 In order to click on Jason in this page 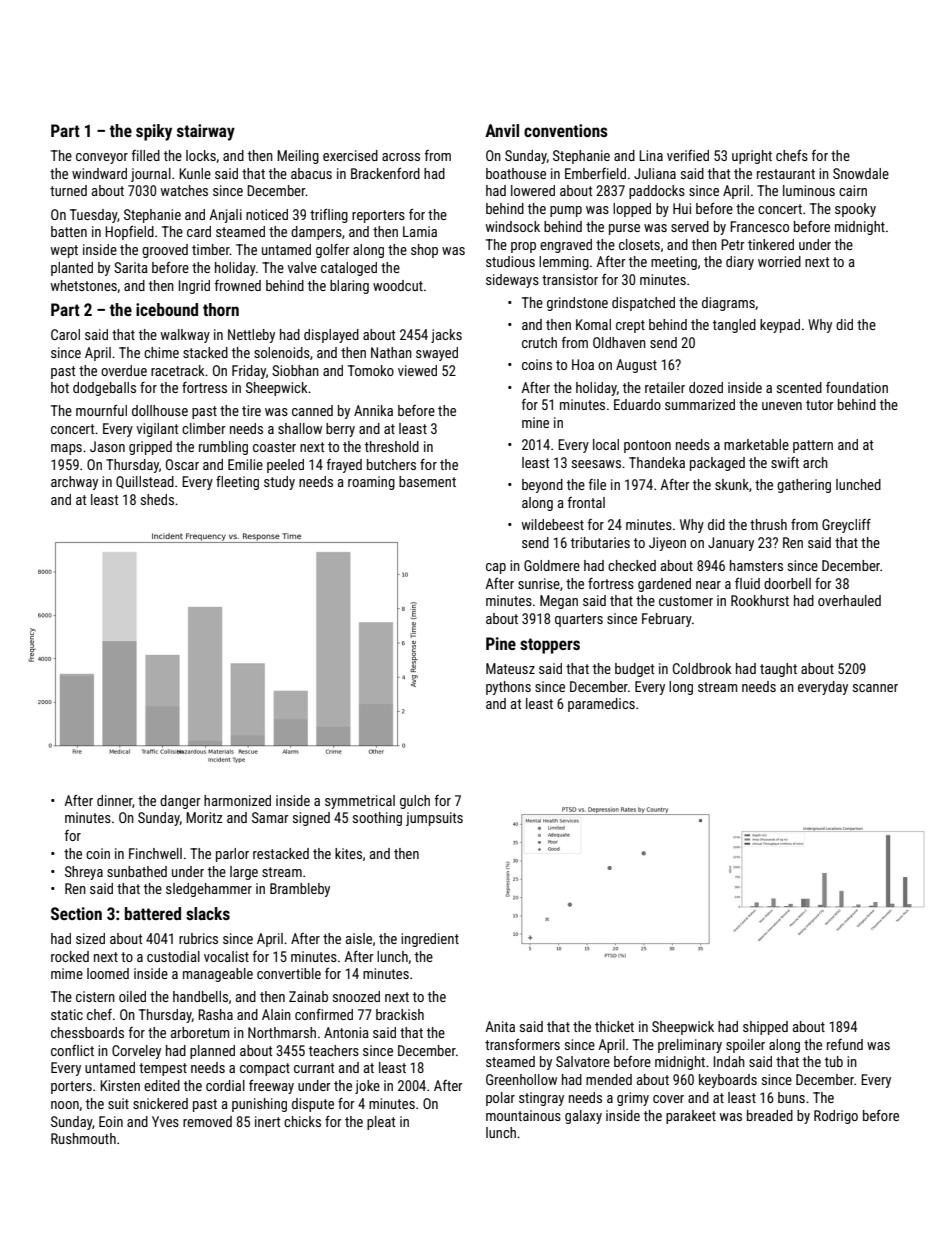, I will do `click(107, 446)`.
